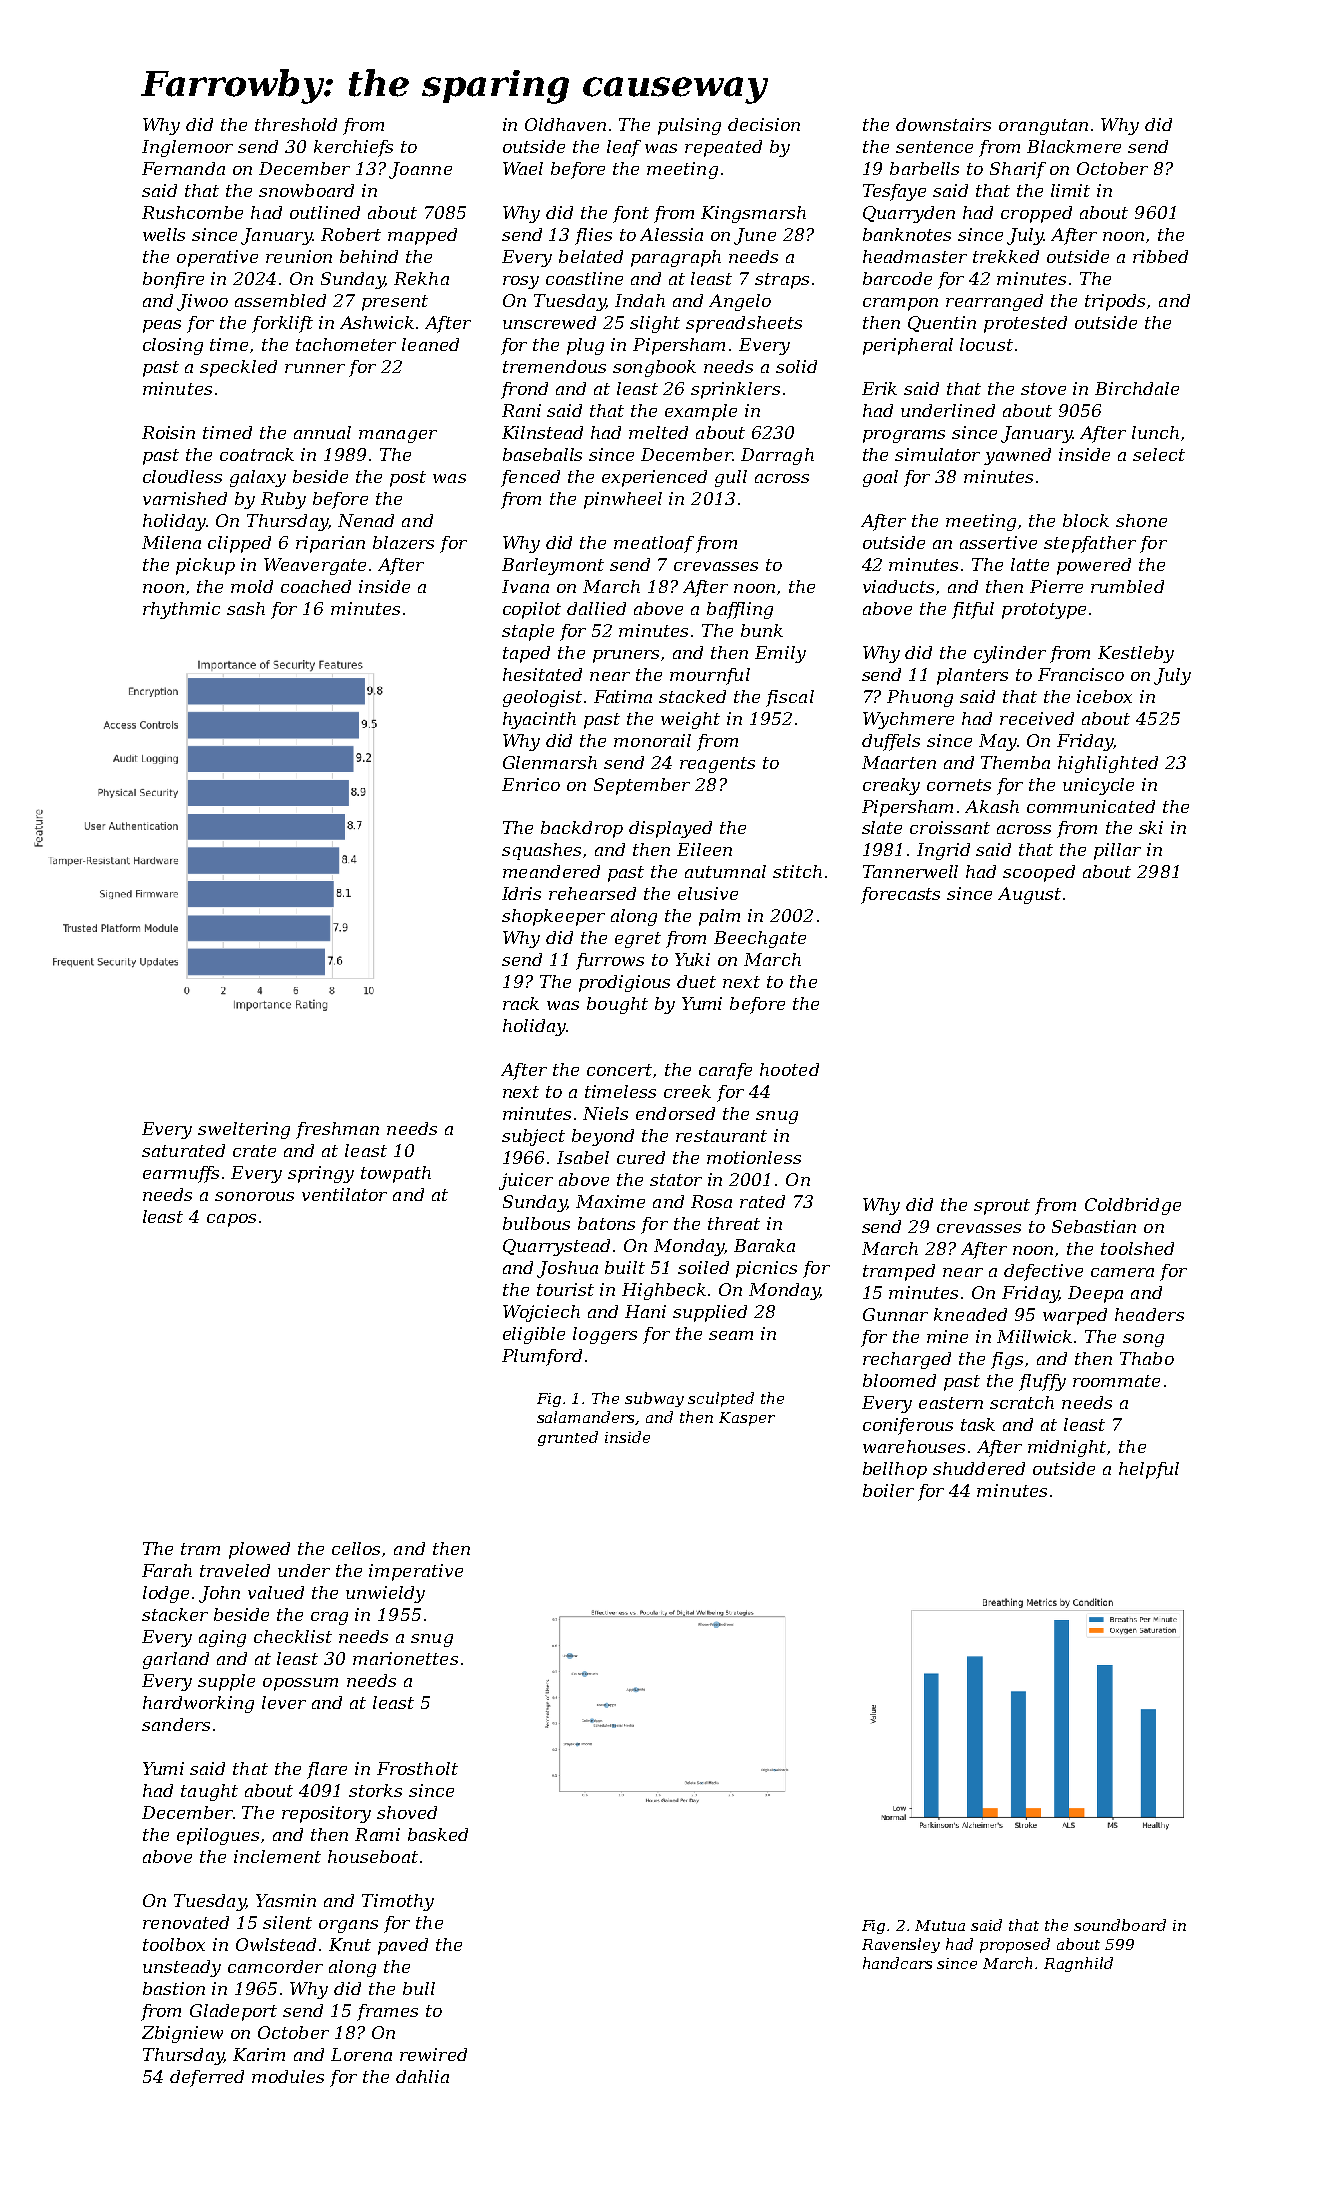  Describe the element at coordinates (280, 300) in the screenshot. I see `assembled` at that location.
